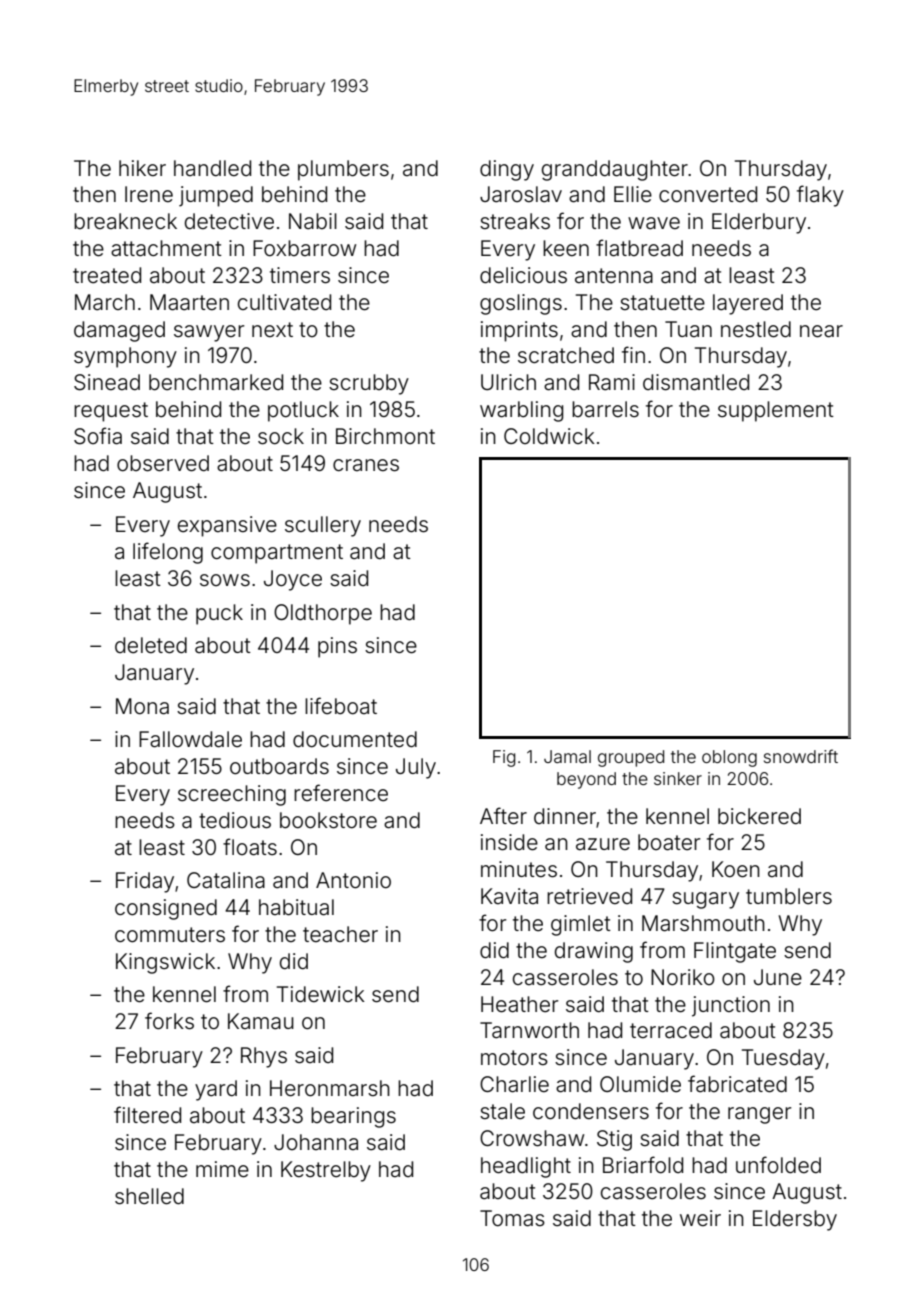  I want to click on near, so click(821, 331).
